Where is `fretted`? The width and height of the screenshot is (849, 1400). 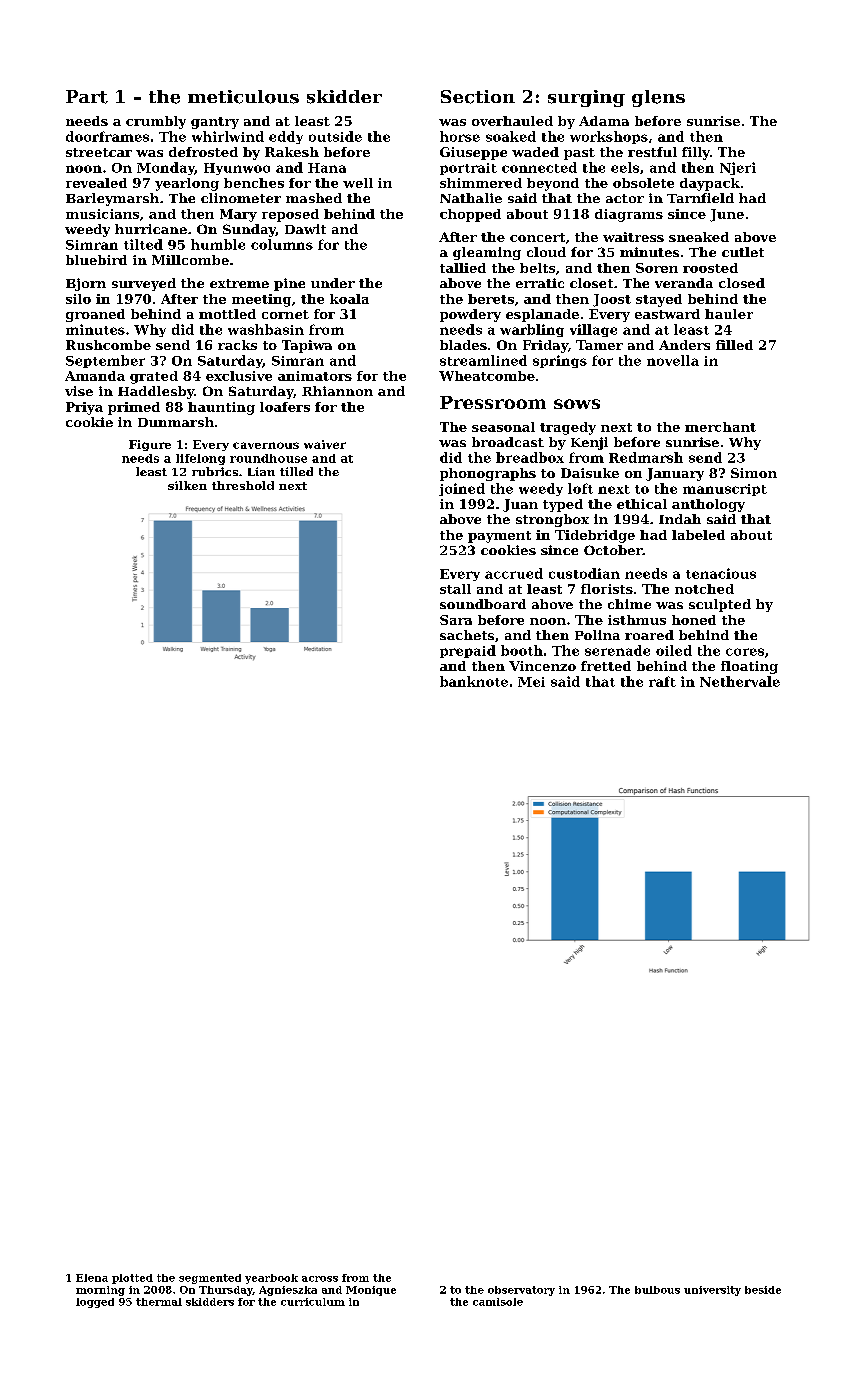
fretted is located at coordinates (606, 666).
